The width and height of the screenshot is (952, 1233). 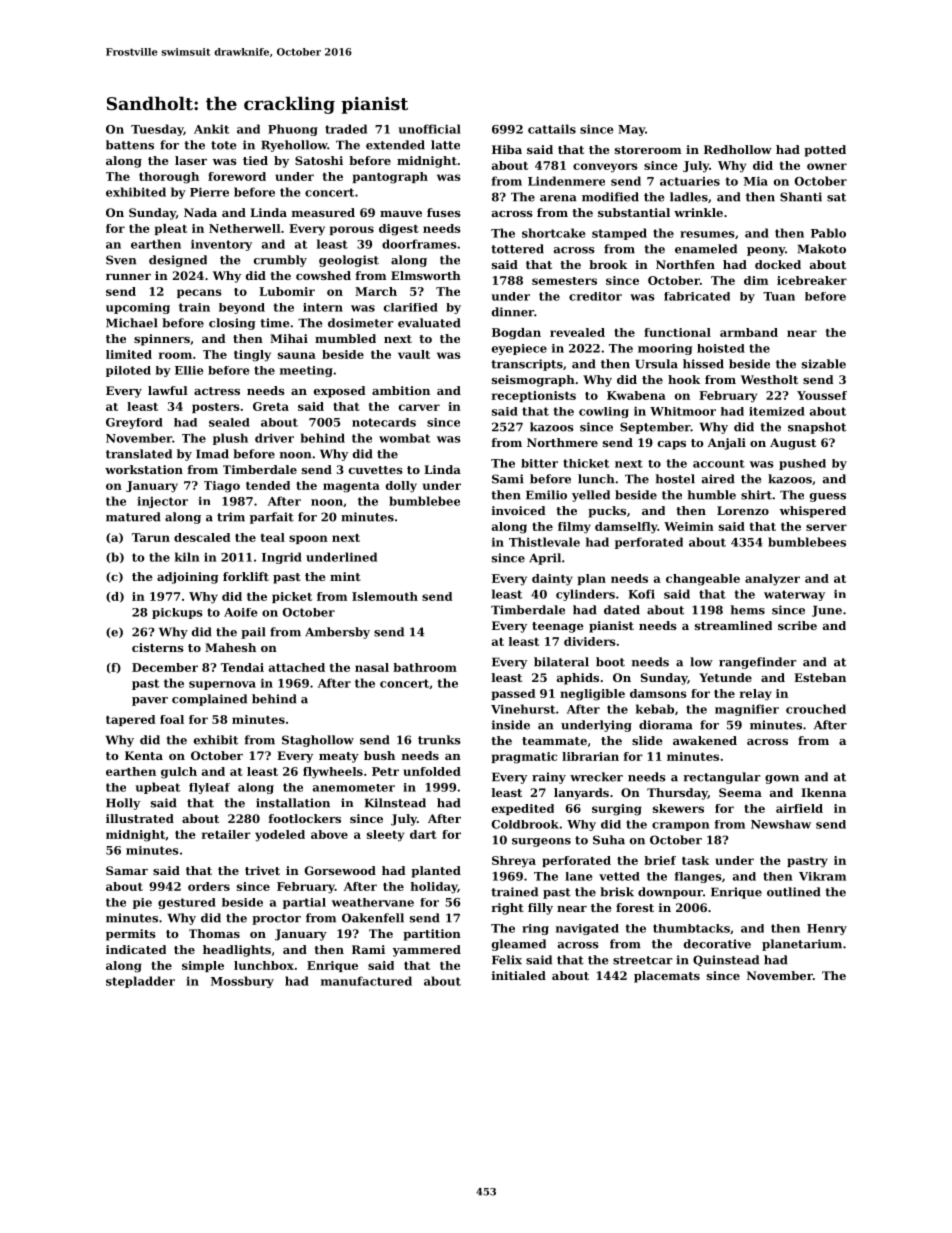 What do you see at coordinates (229, 422) in the screenshot?
I see `sealed` at bounding box center [229, 422].
